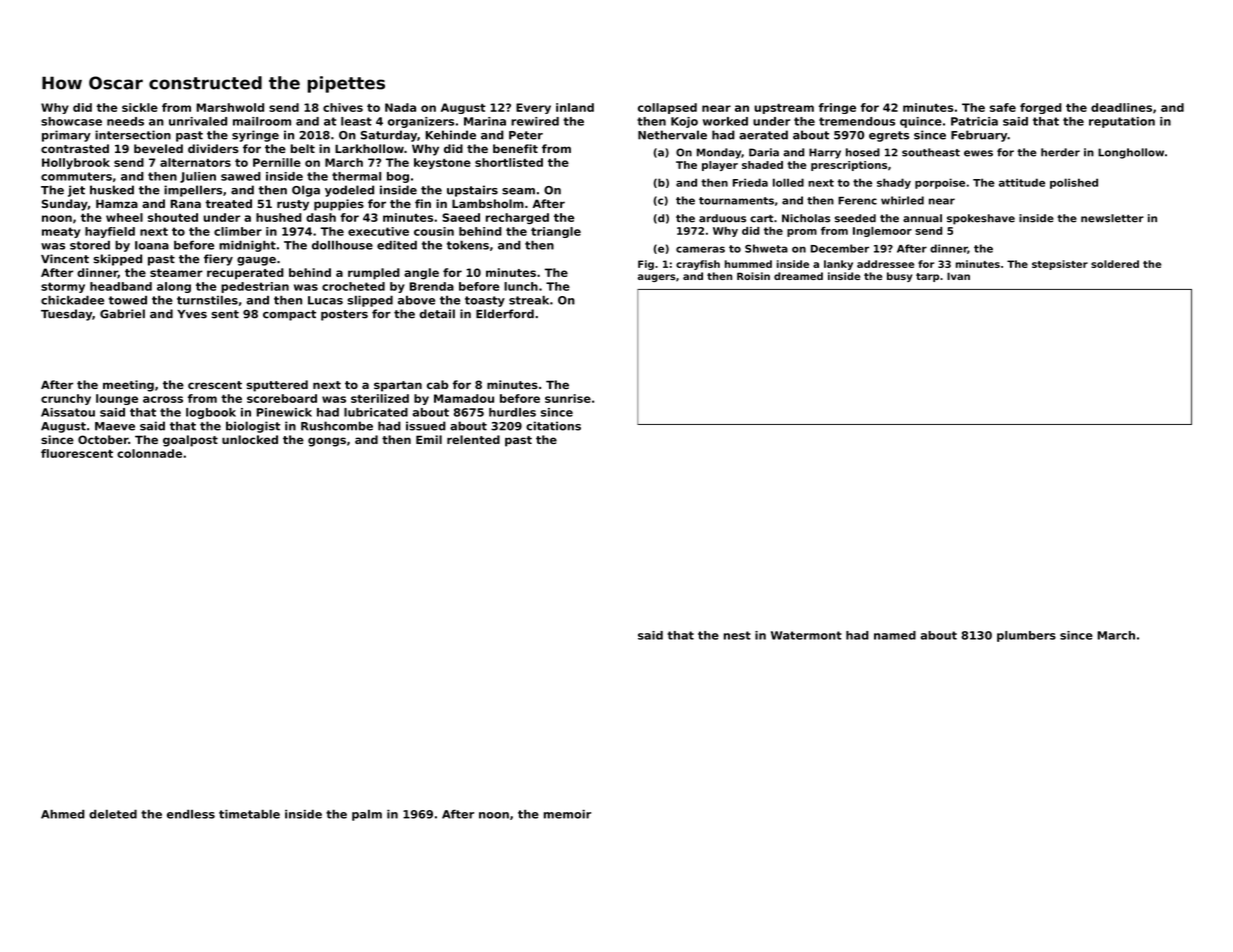 This screenshot has width=1233, height=952. What do you see at coordinates (1026, 636) in the screenshot?
I see `plumbers` at bounding box center [1026, 636].
